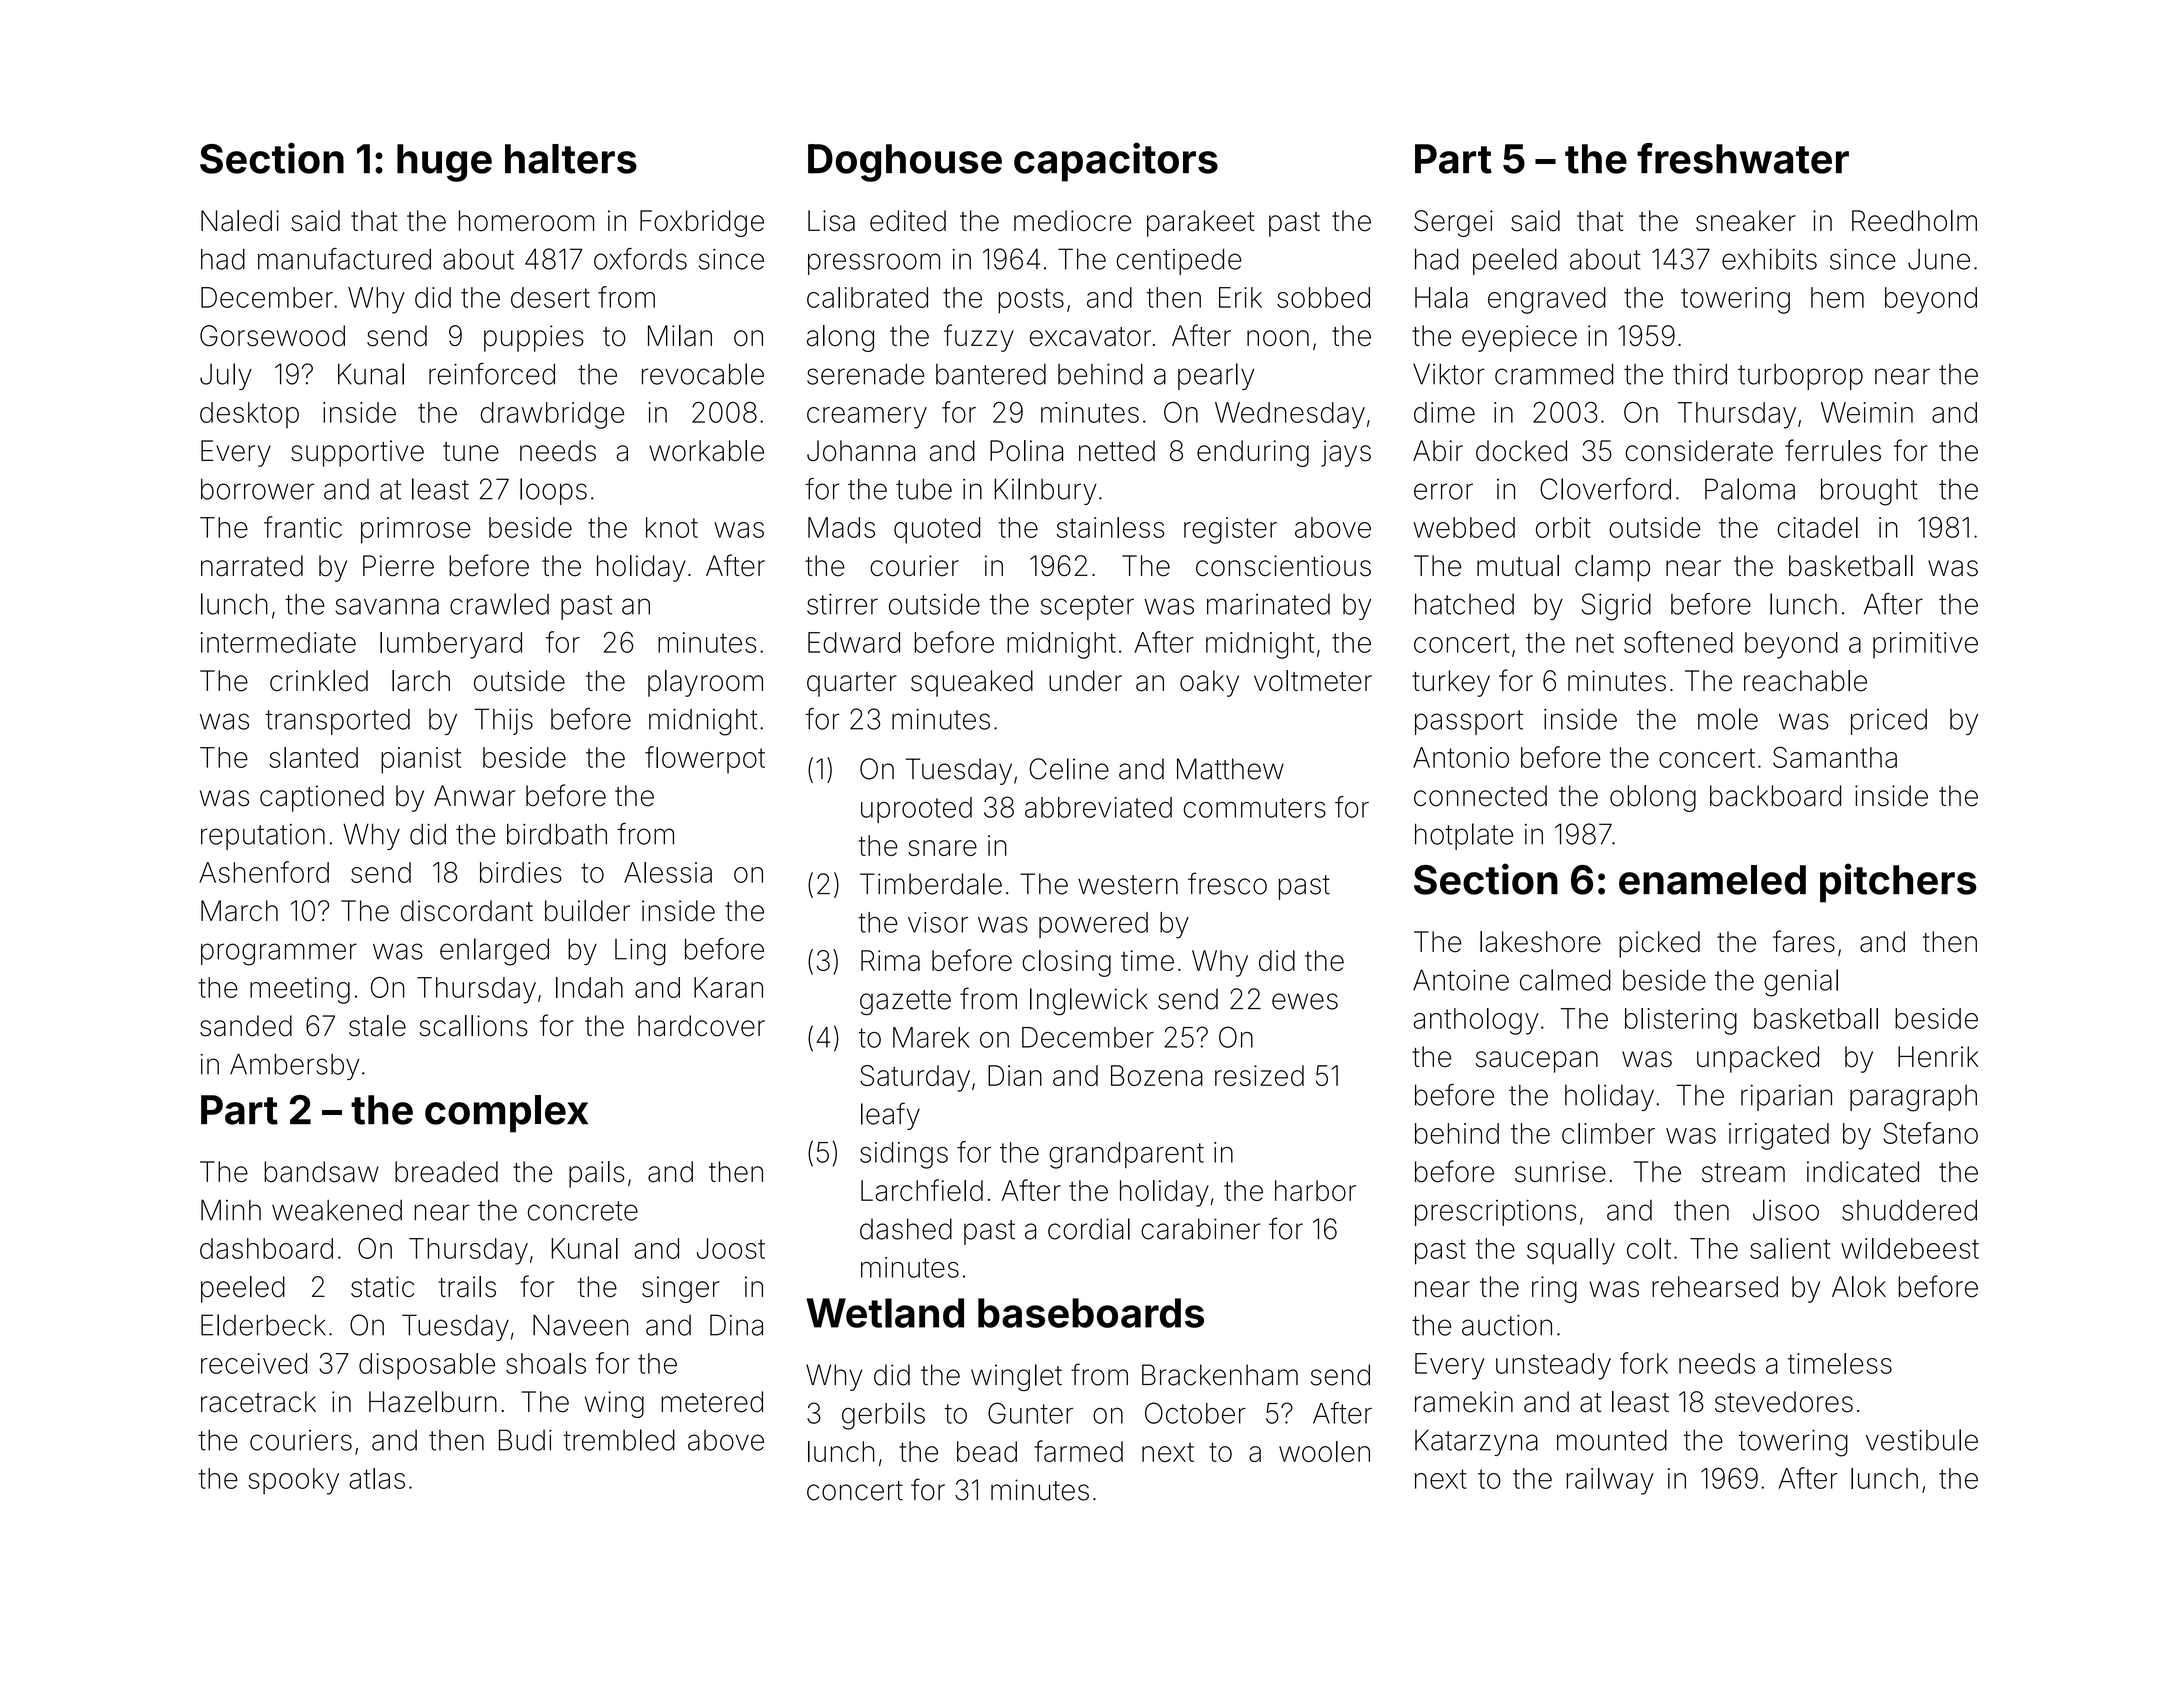  I want to click on abbreviated, so click(1098, 807).
